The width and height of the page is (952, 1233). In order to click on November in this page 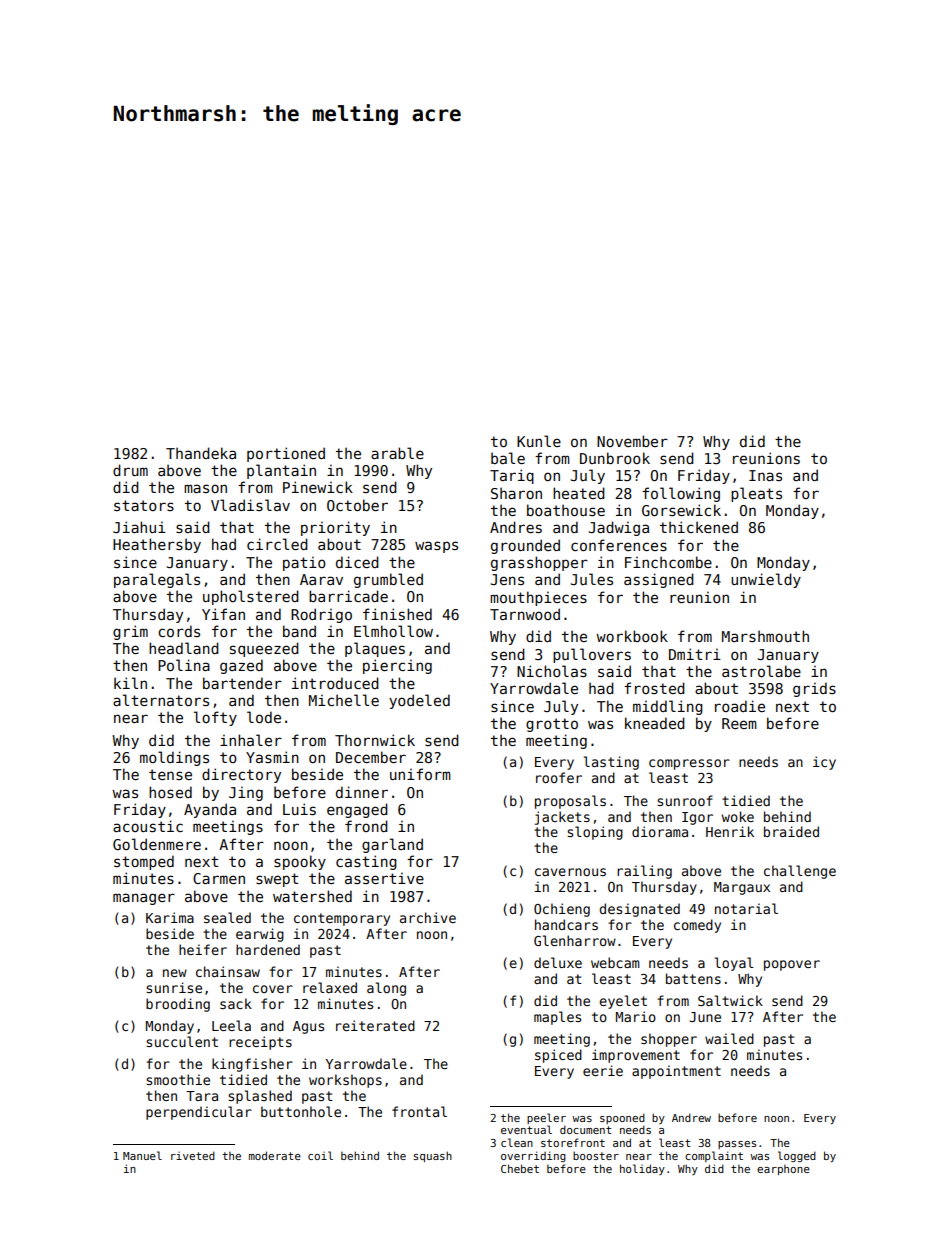, I will do `click(632, 441)`.
